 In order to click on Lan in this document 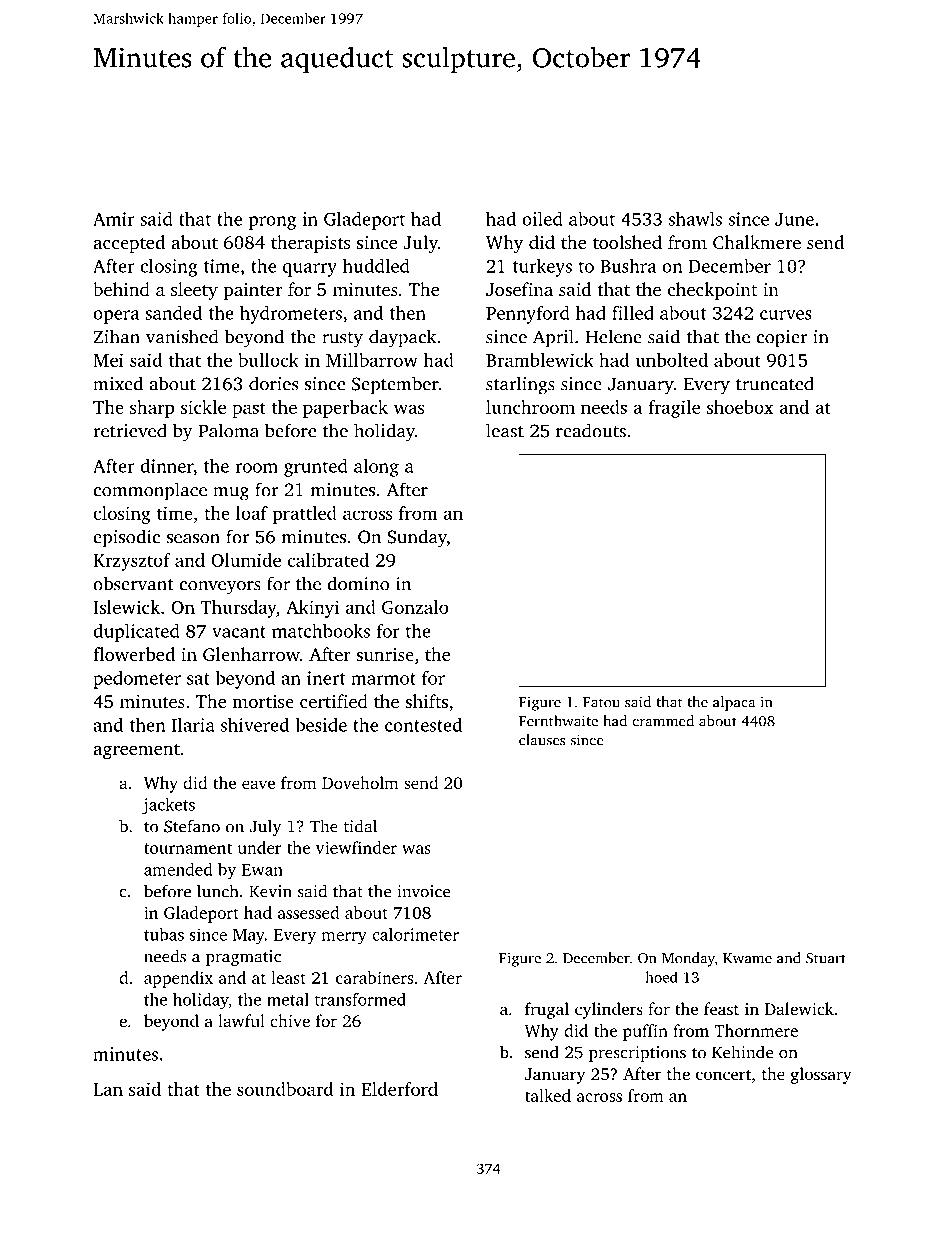, I will do `click(108, 1089)`.
